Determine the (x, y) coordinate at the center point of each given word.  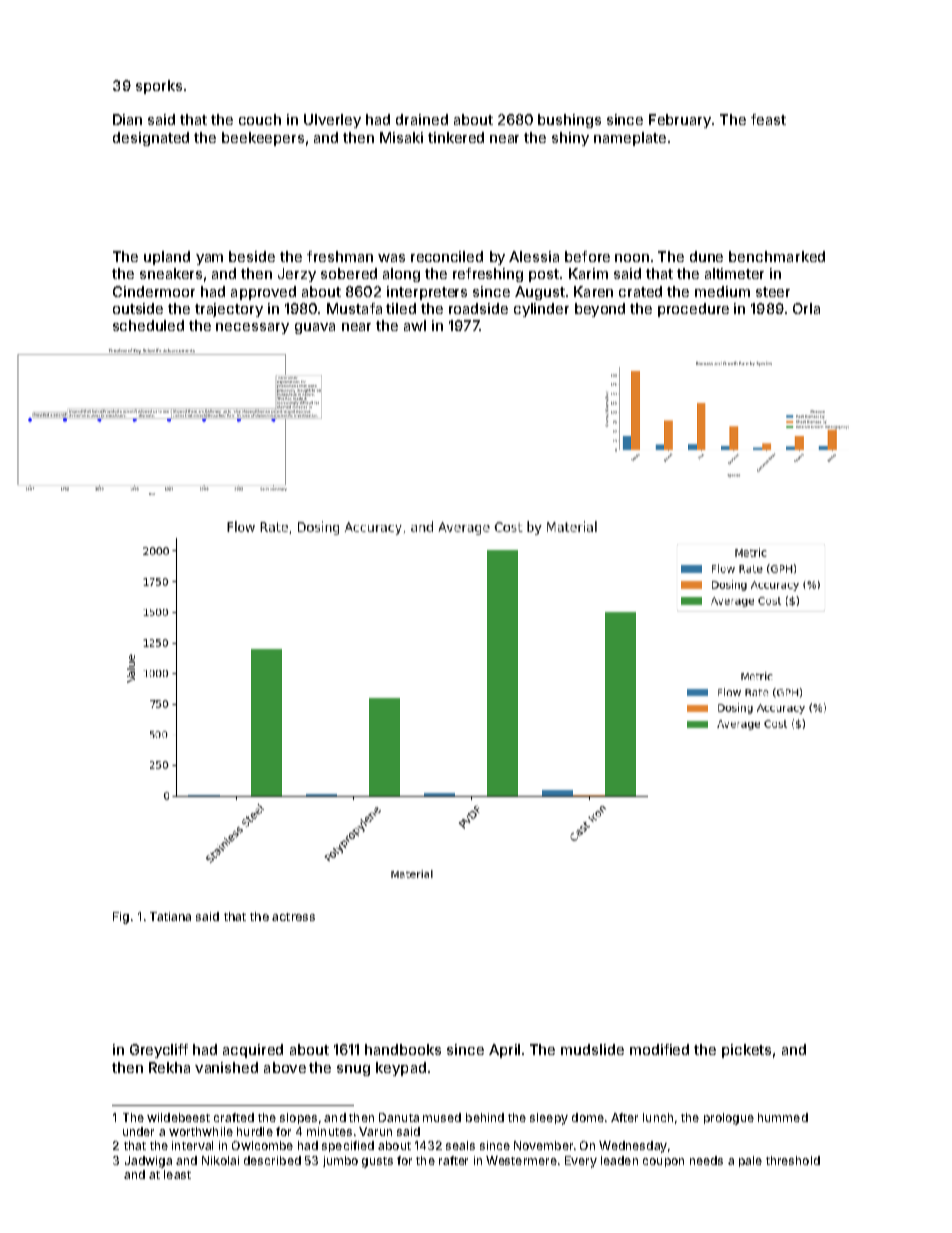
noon (632, 258)
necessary (252, 328)
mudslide (592, 1049)
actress (293, 917)
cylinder (541, 310)
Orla (806, 308)
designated (151, 139)
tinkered (456, 137)
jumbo (340, 1161)
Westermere (521, 1160)
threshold (793, 1160)
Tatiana (170, 916)
